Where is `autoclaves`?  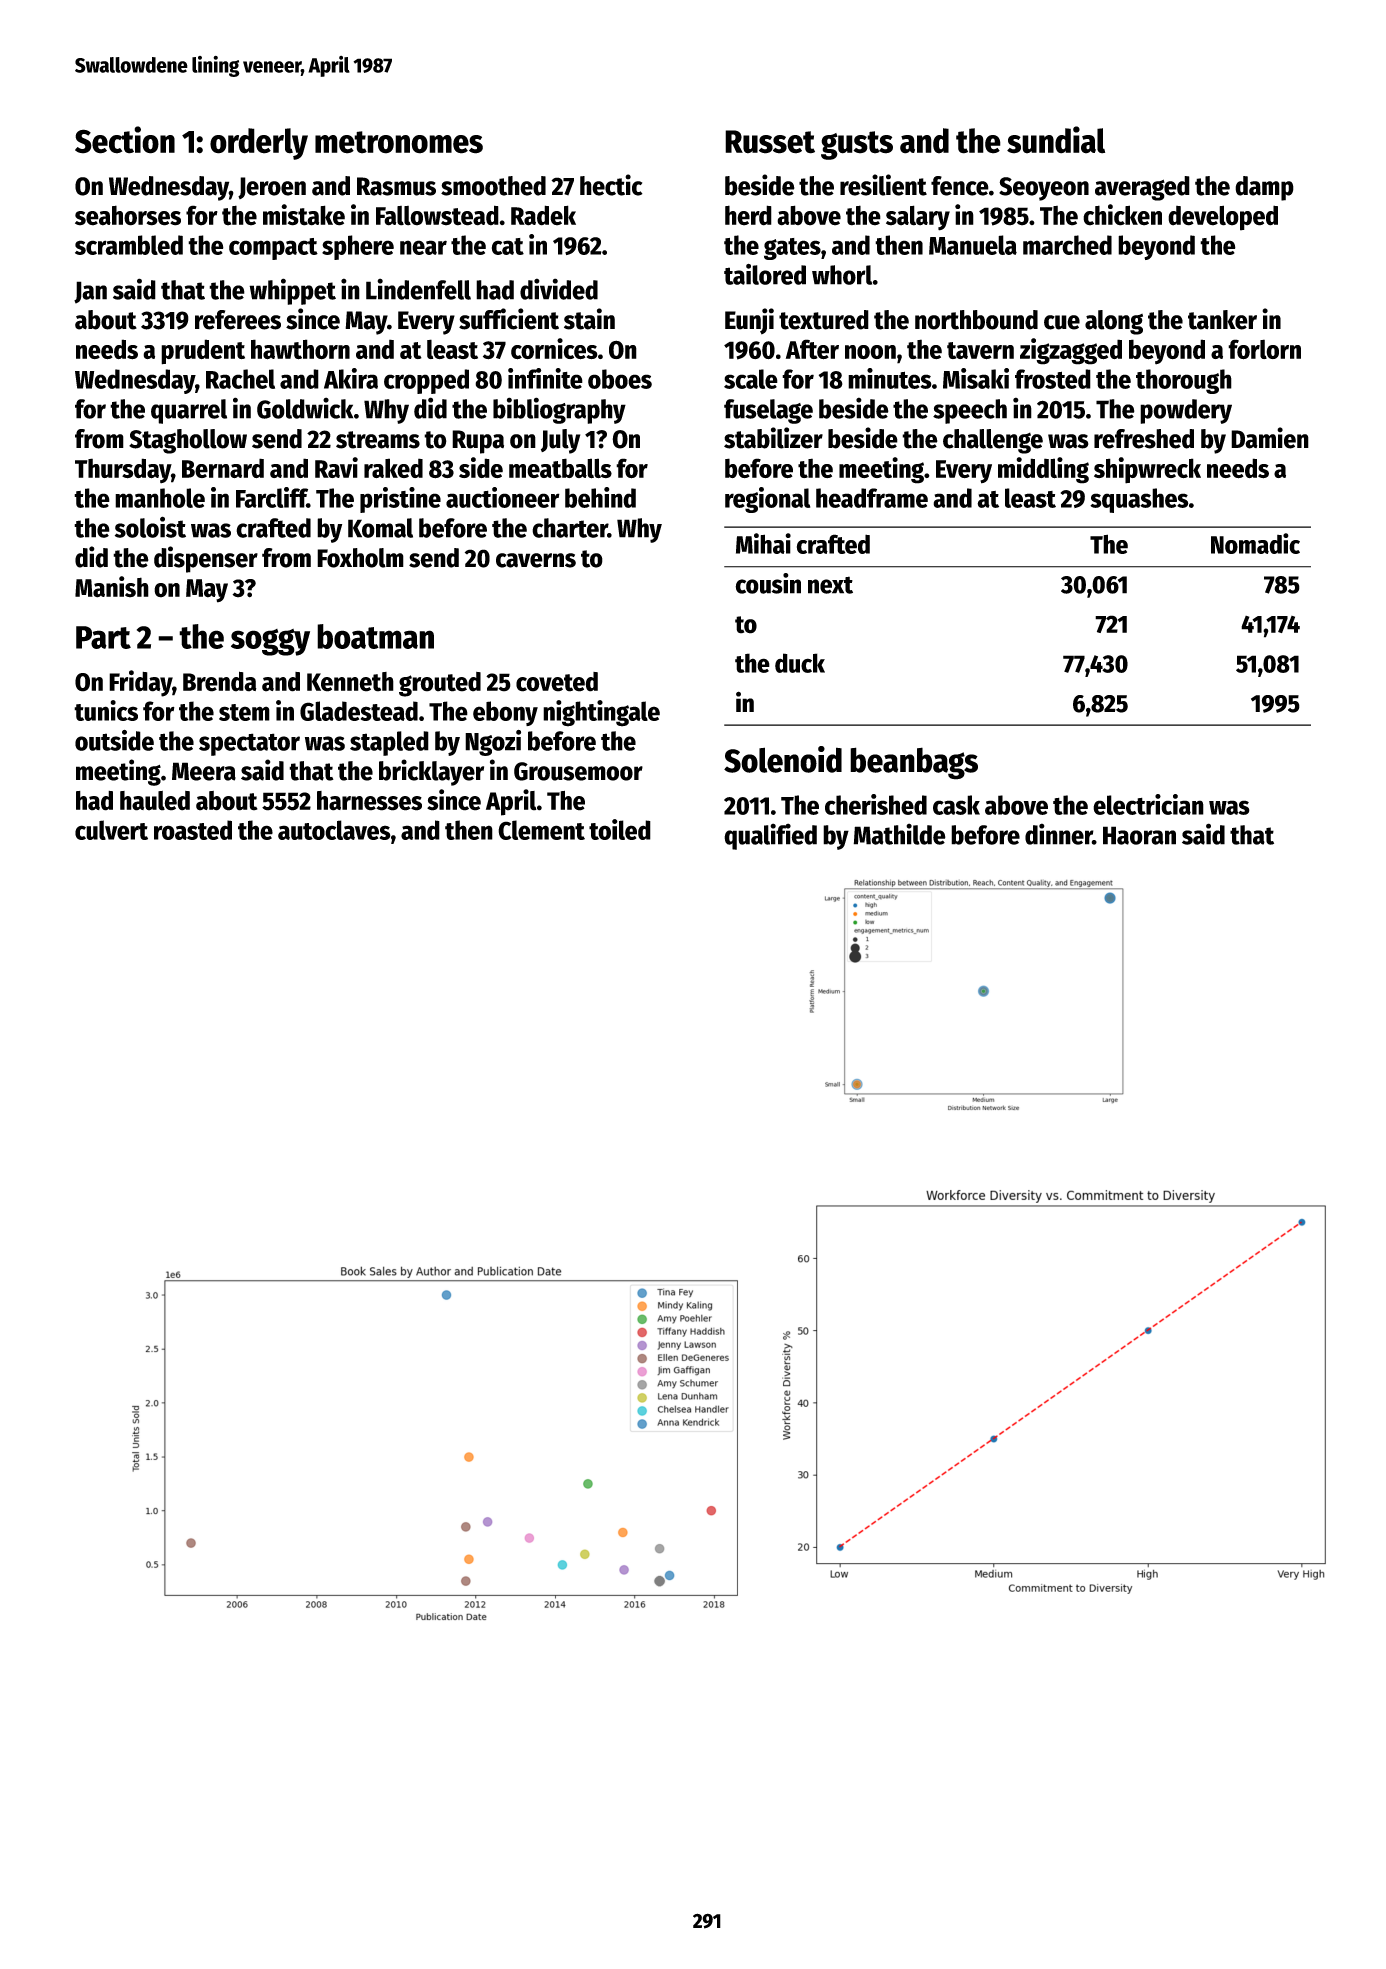
autoclaves is located at coordinates (334, 830).
